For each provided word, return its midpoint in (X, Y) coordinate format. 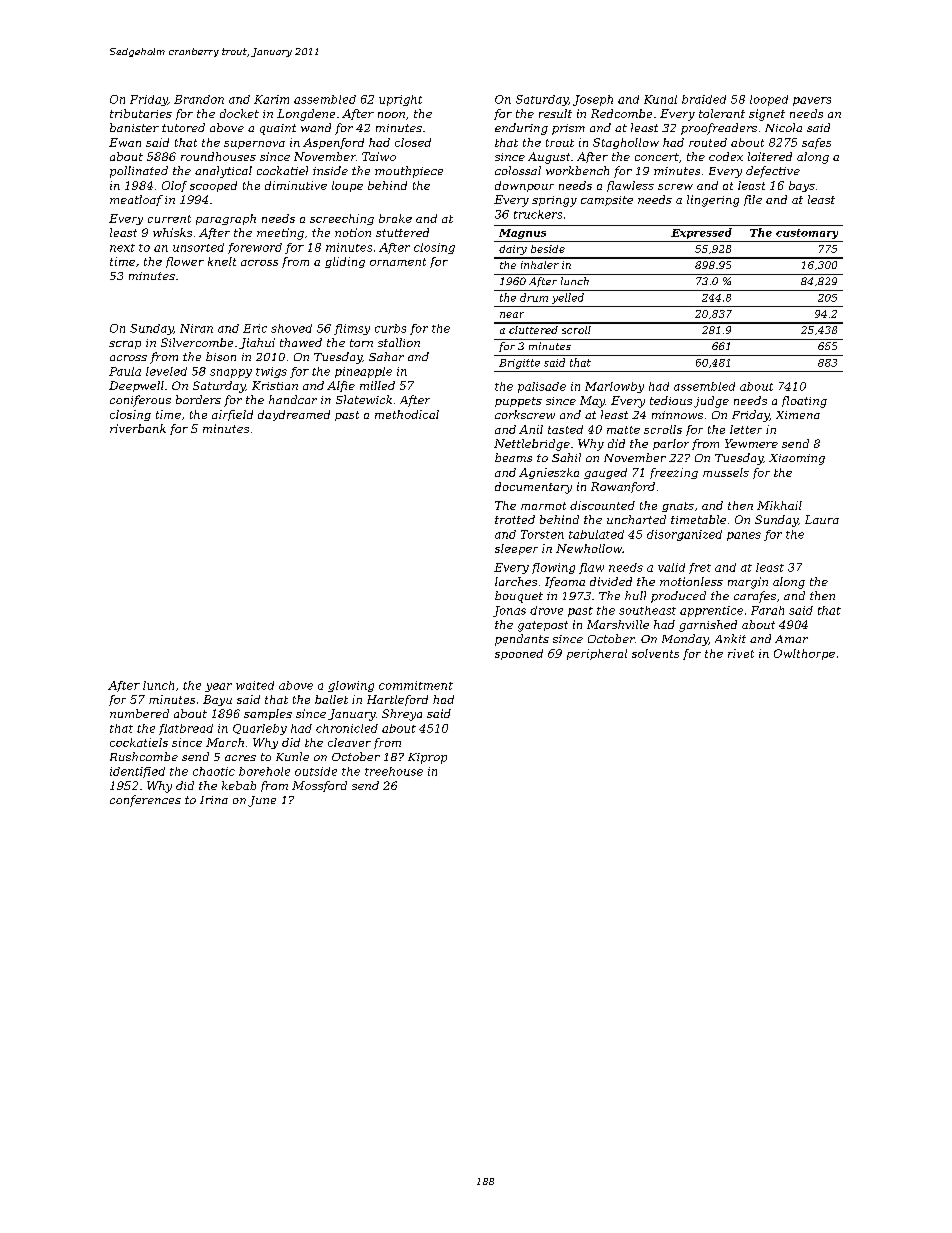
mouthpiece (409, 172)
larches (516, 581)
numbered (139, 713)
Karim (271, 99)
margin (748, 583)
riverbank (138, 428)
